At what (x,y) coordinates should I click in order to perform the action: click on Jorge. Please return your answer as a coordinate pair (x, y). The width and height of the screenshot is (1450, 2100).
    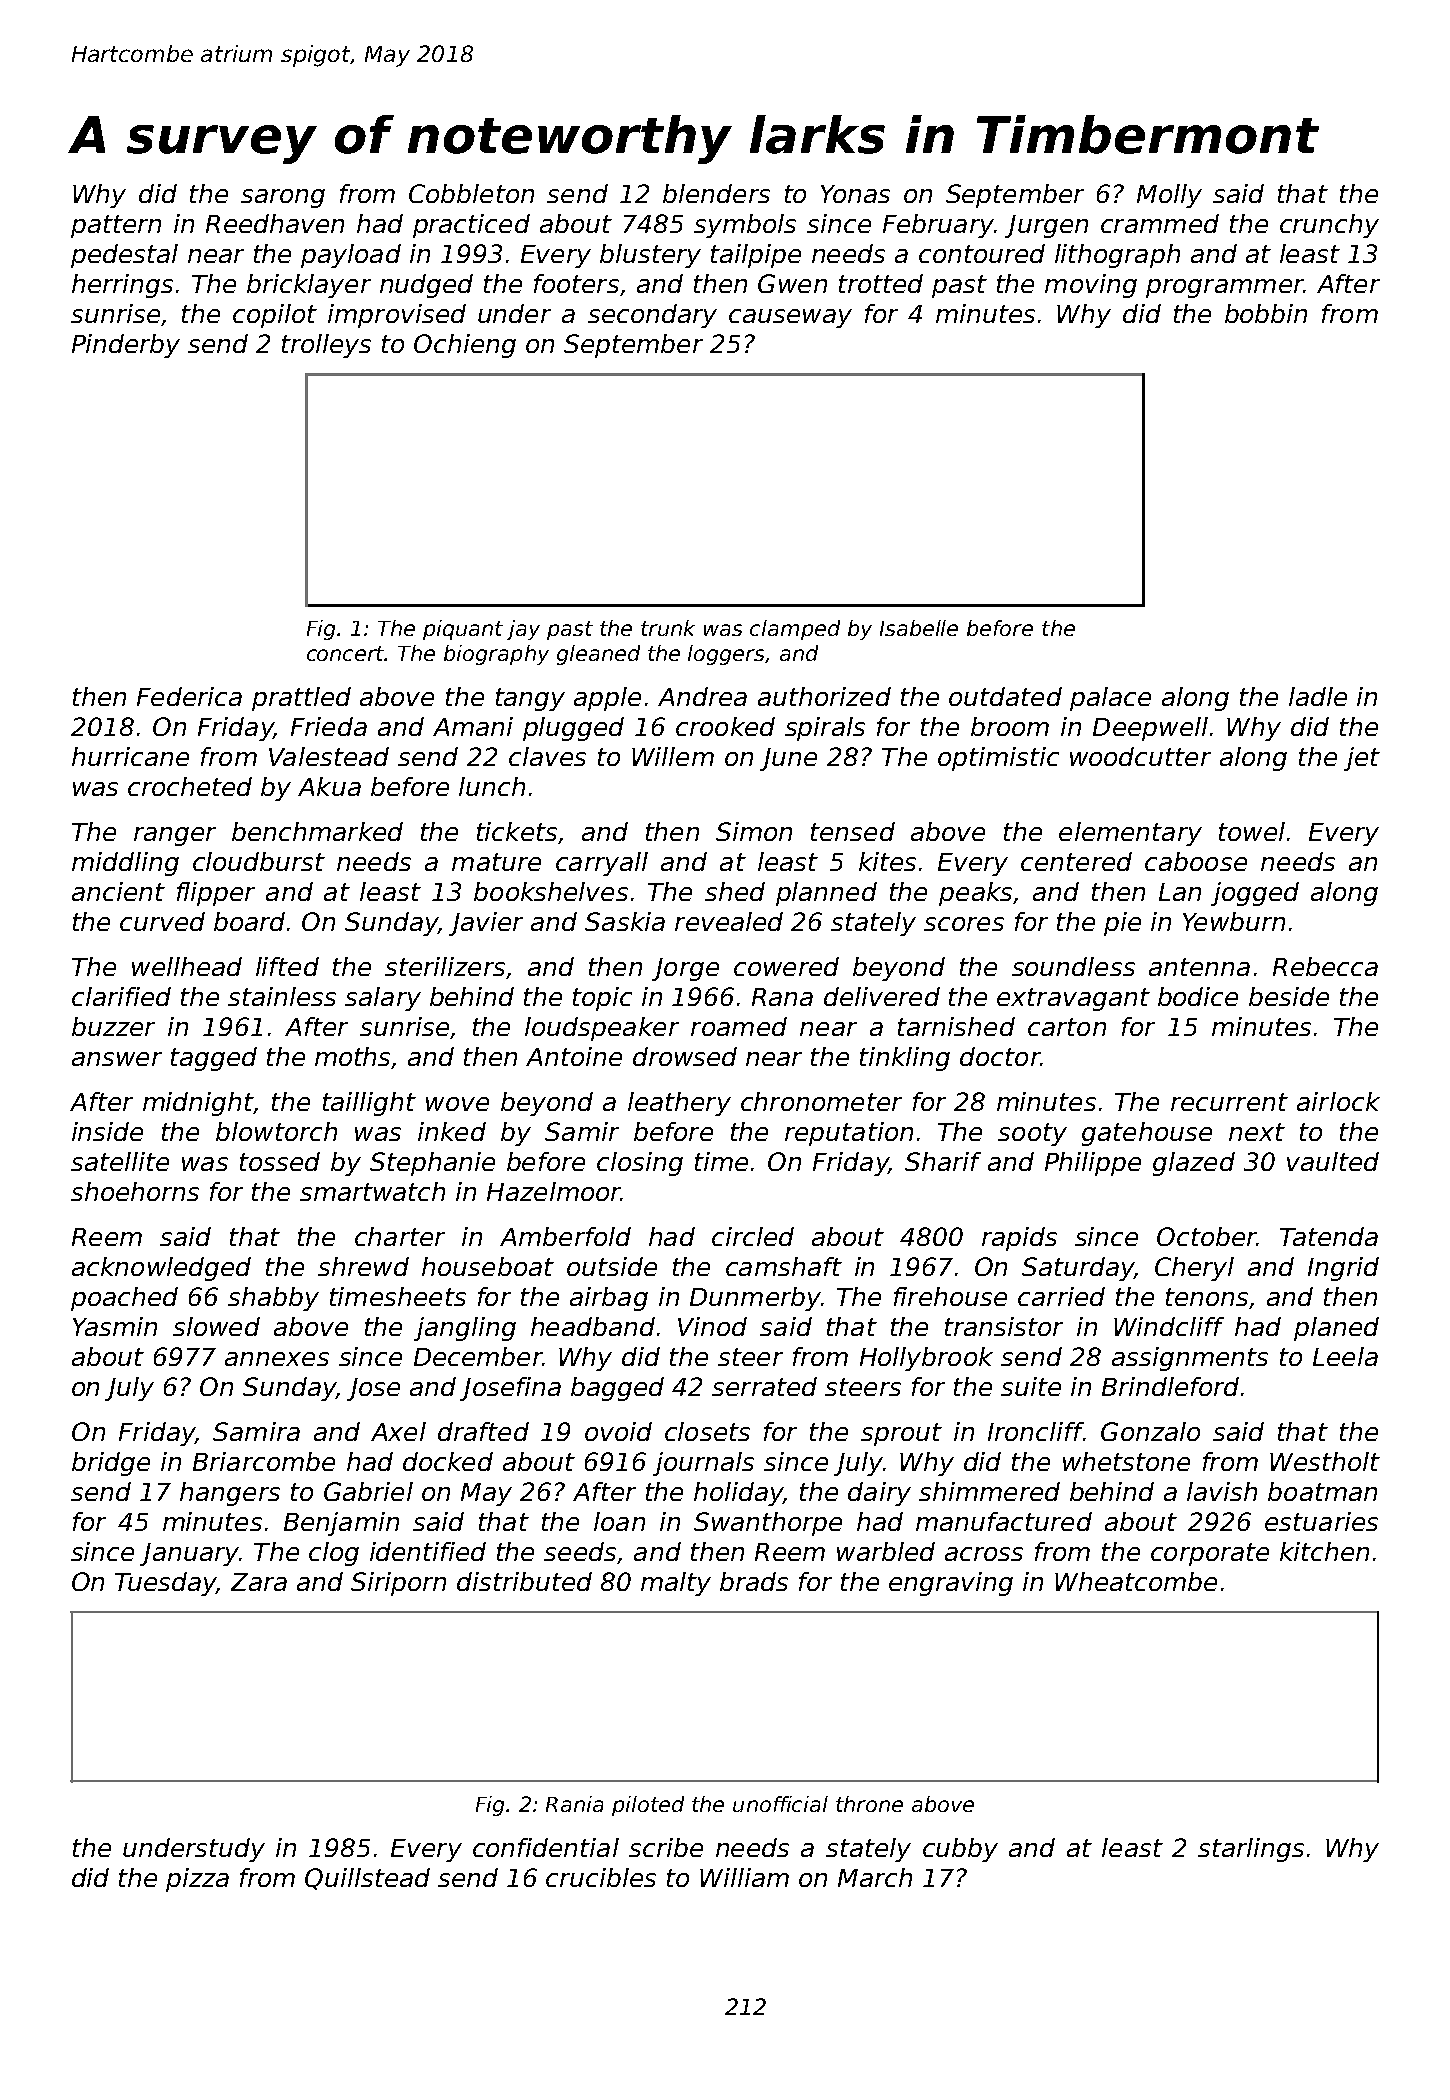
    Looking at the image, I should click on (685, 969).
